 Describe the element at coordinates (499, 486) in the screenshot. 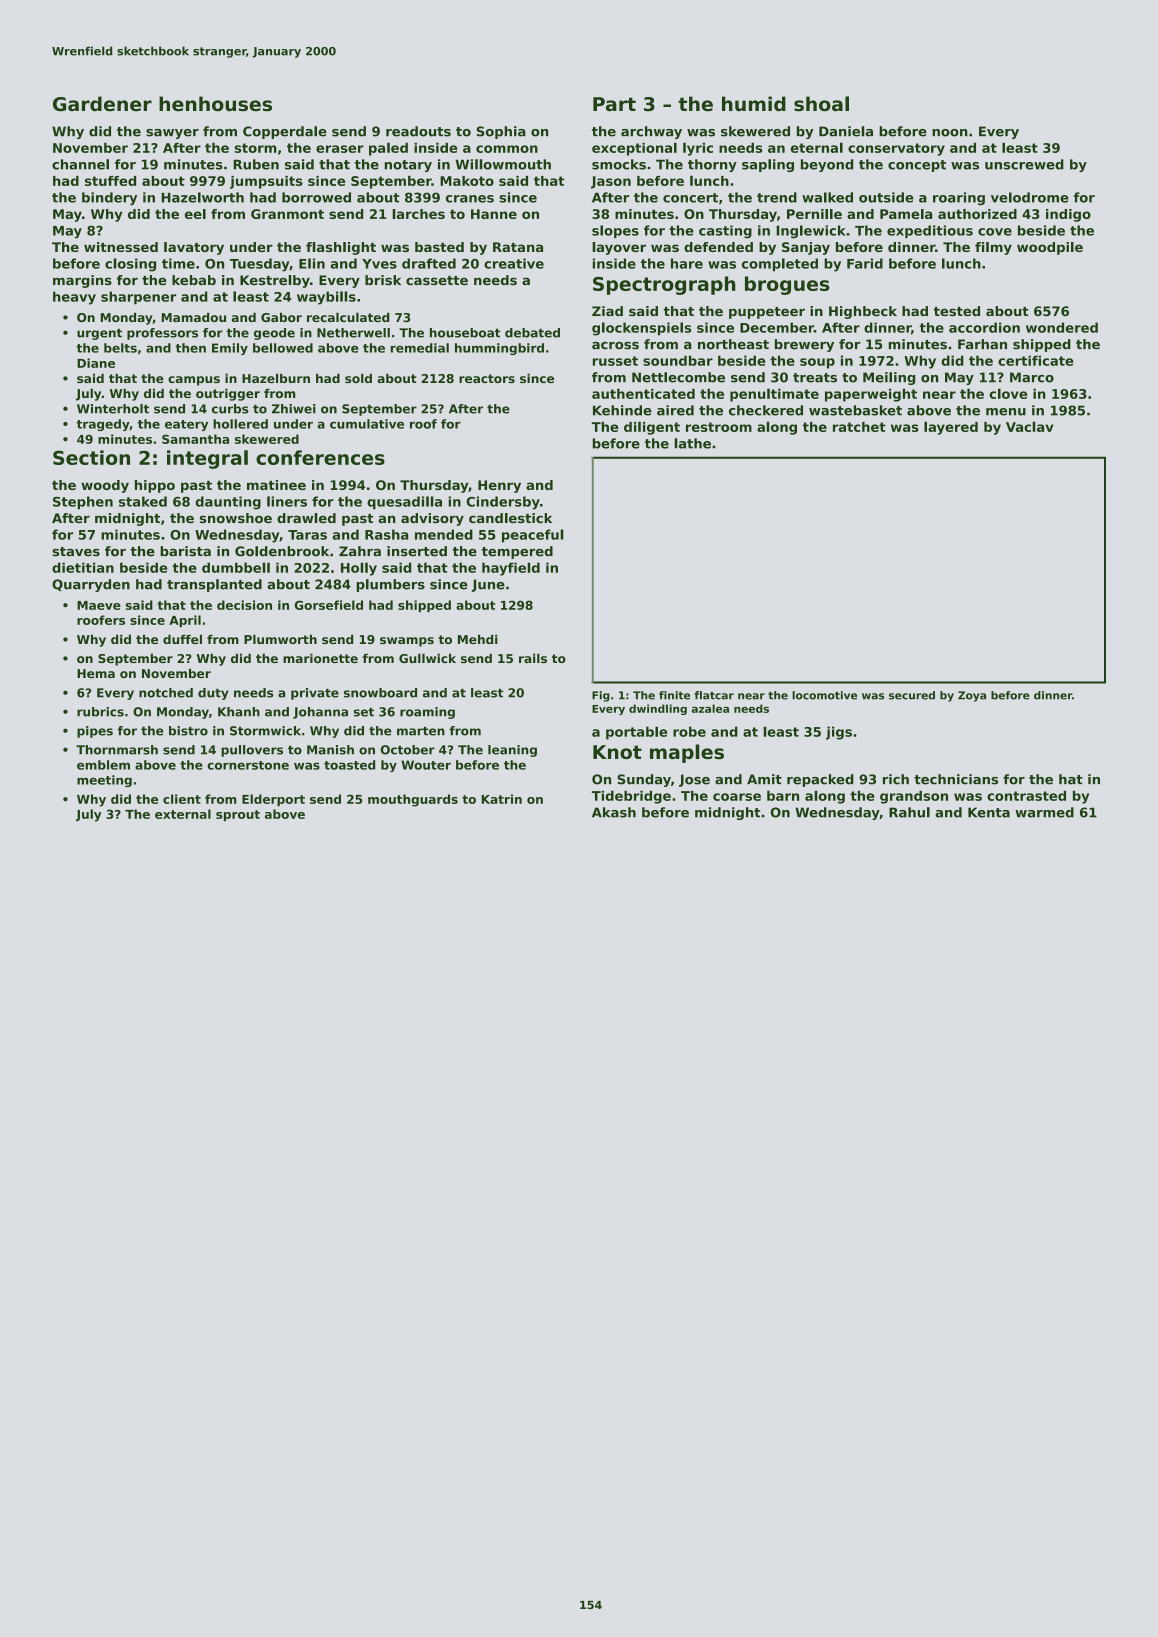

I see `Henry` at that location.
